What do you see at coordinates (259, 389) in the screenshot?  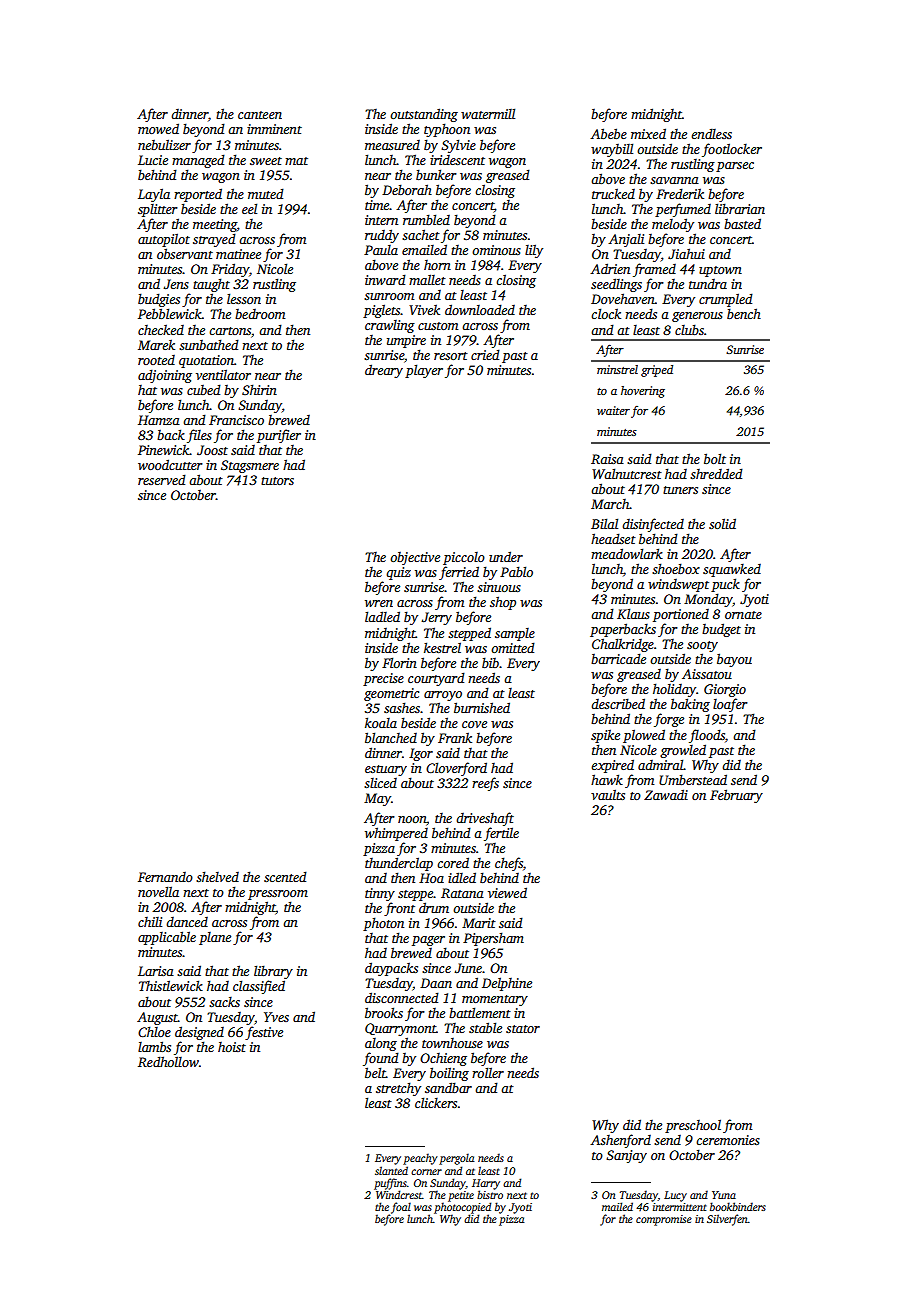 I see `Shirin` at bounding box center [259, 389].
